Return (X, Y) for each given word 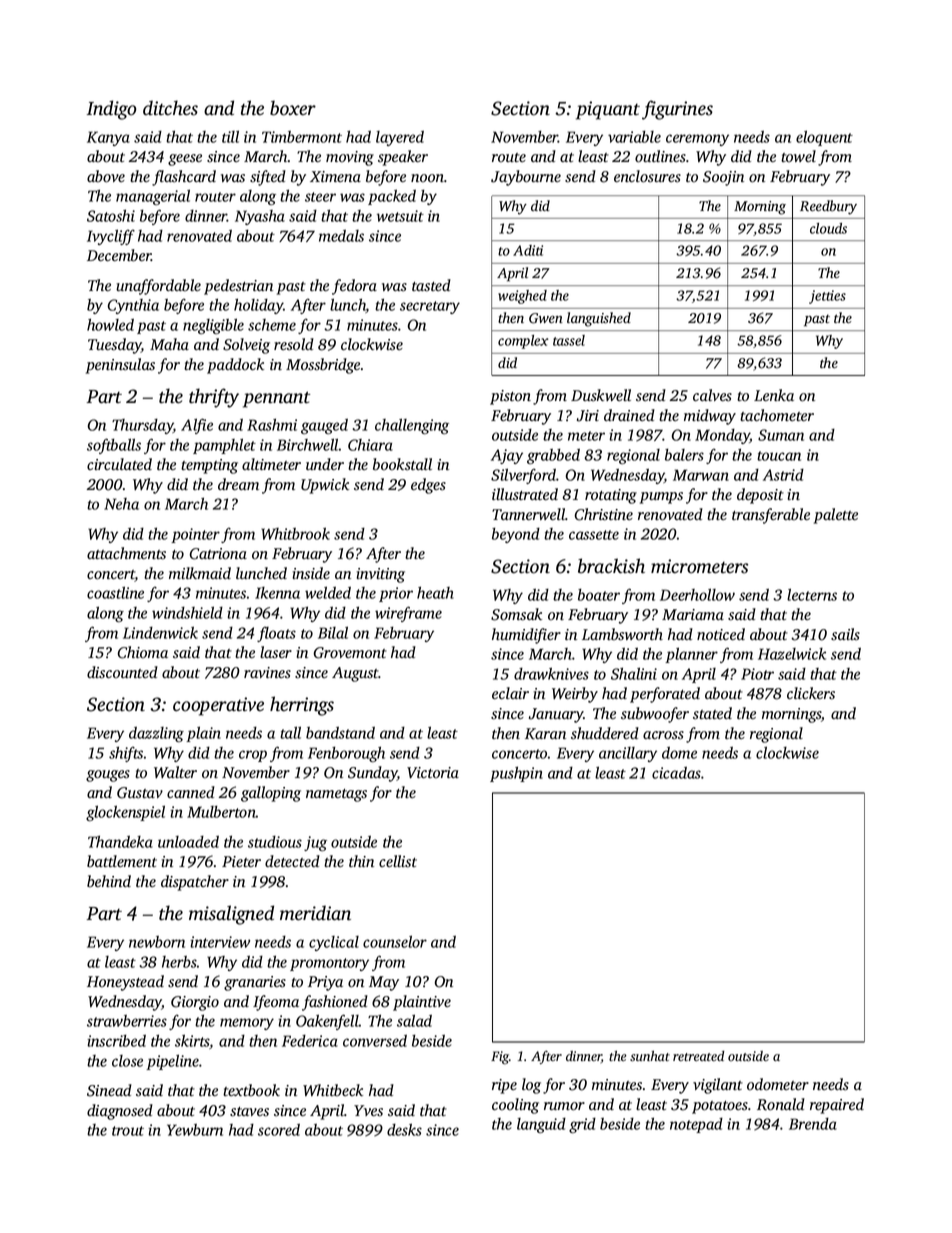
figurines (677, 110)
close (127, 1061)
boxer (293, 108)
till (230, 136)
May (384, 983)
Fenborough (346, 754)
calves (712, 395)
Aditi (528, 250)
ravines (267, 673)
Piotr (757, 674)
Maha (169, 344)
